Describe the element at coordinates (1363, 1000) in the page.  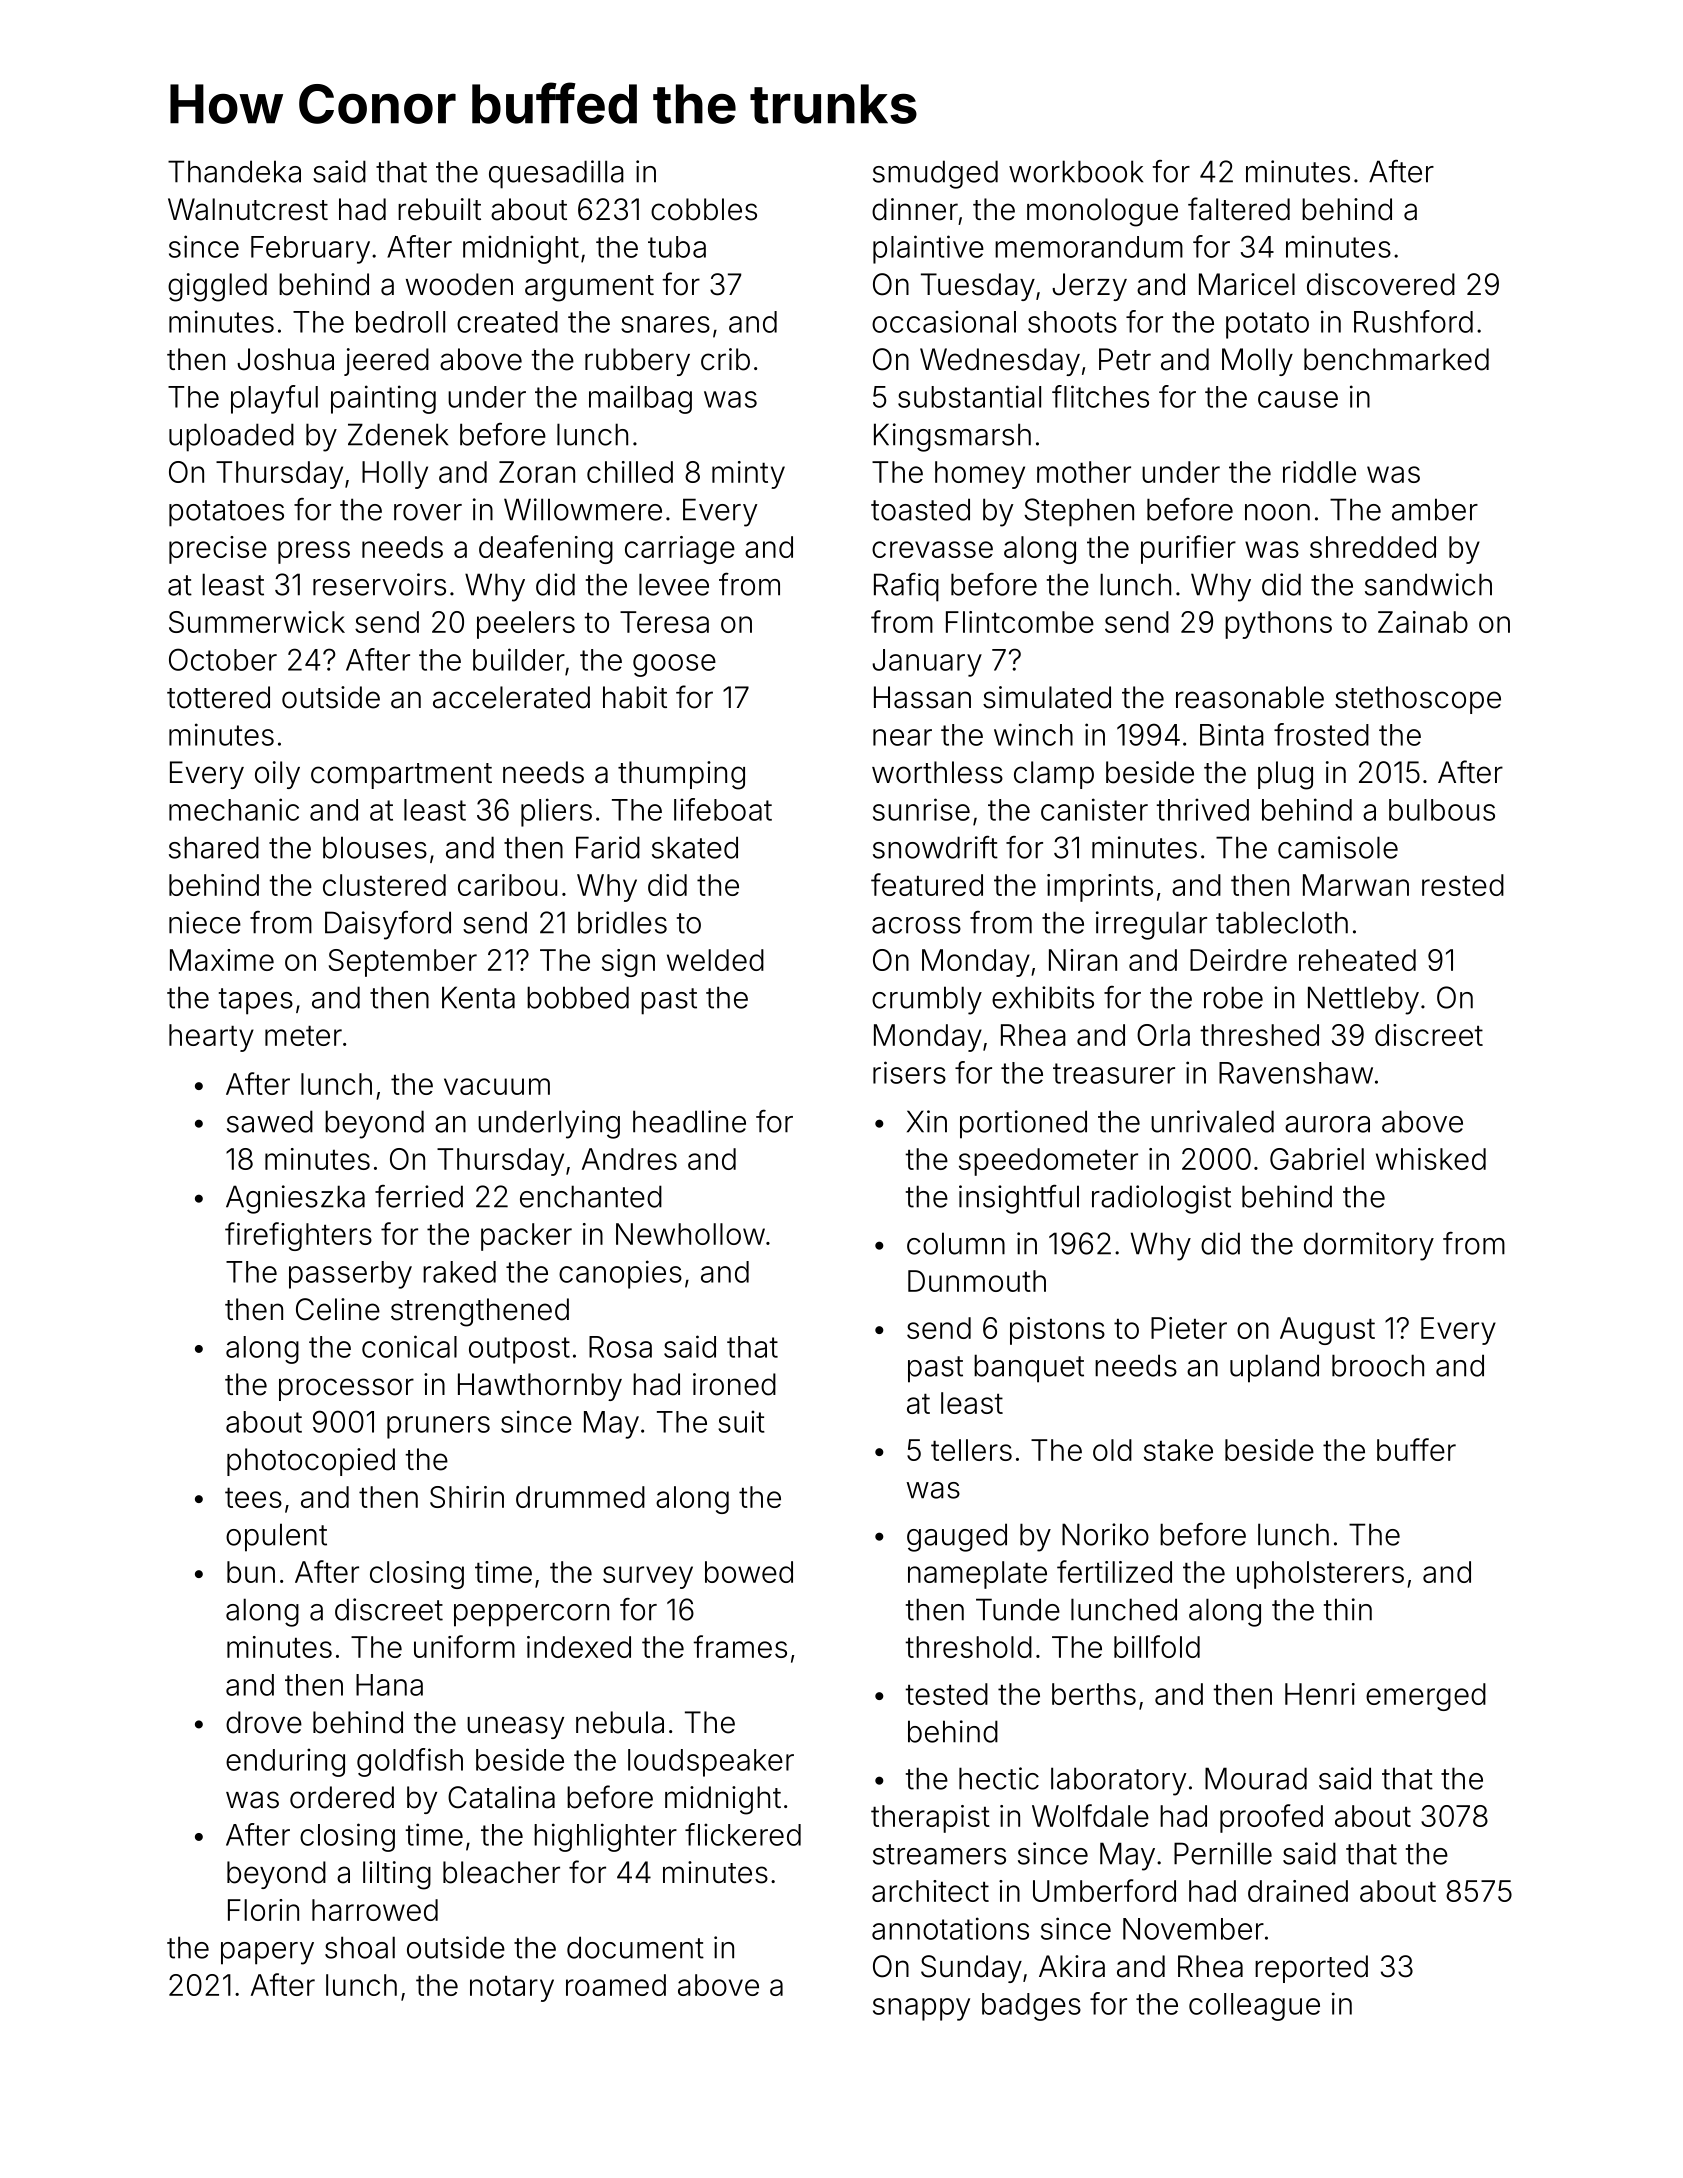
I see `Nettleby` at that location.
